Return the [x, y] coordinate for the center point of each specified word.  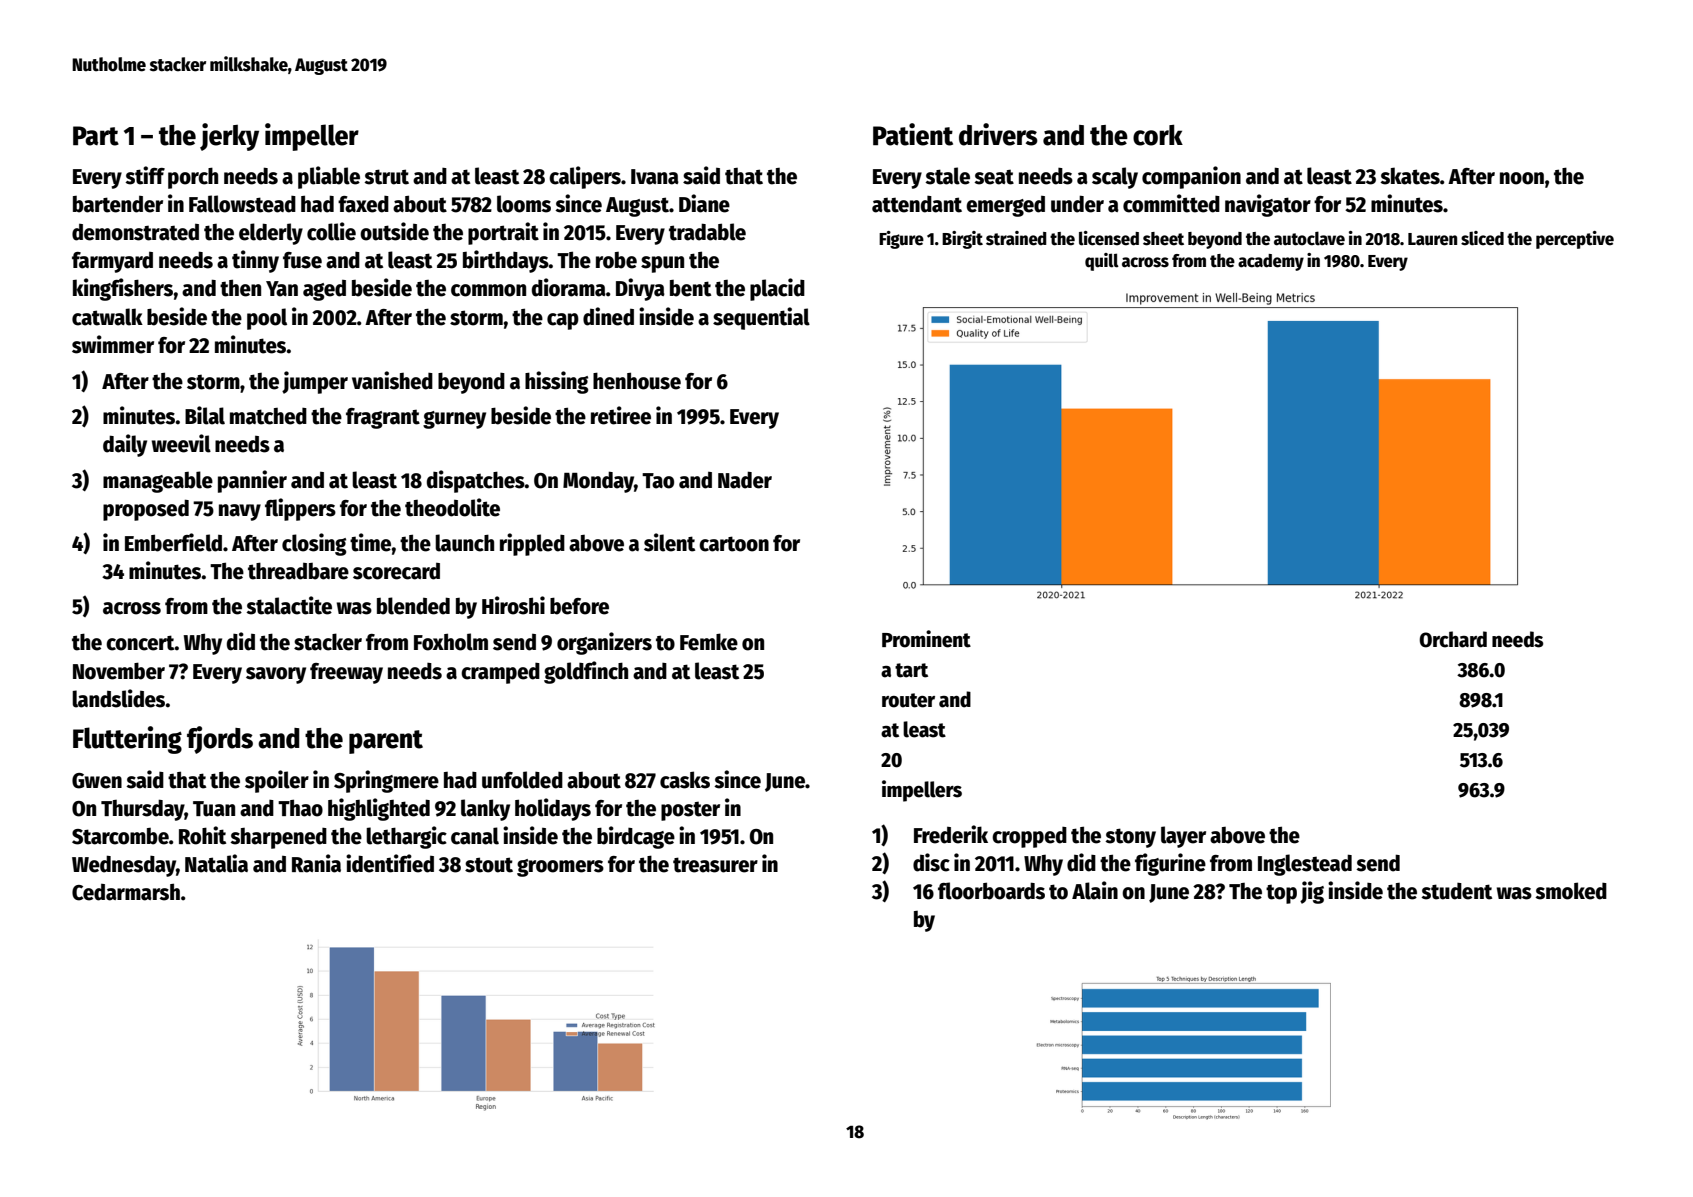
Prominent [926, 639]
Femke [709, 642]
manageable [158, 482]
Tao [658, 481]
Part [96, 136]
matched [268, 416]
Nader [745, 480]
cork [1158, 135]
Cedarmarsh [126, 892]
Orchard [1453, 639]
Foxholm [451, 642]
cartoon [734, 544]
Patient [913, 134]
